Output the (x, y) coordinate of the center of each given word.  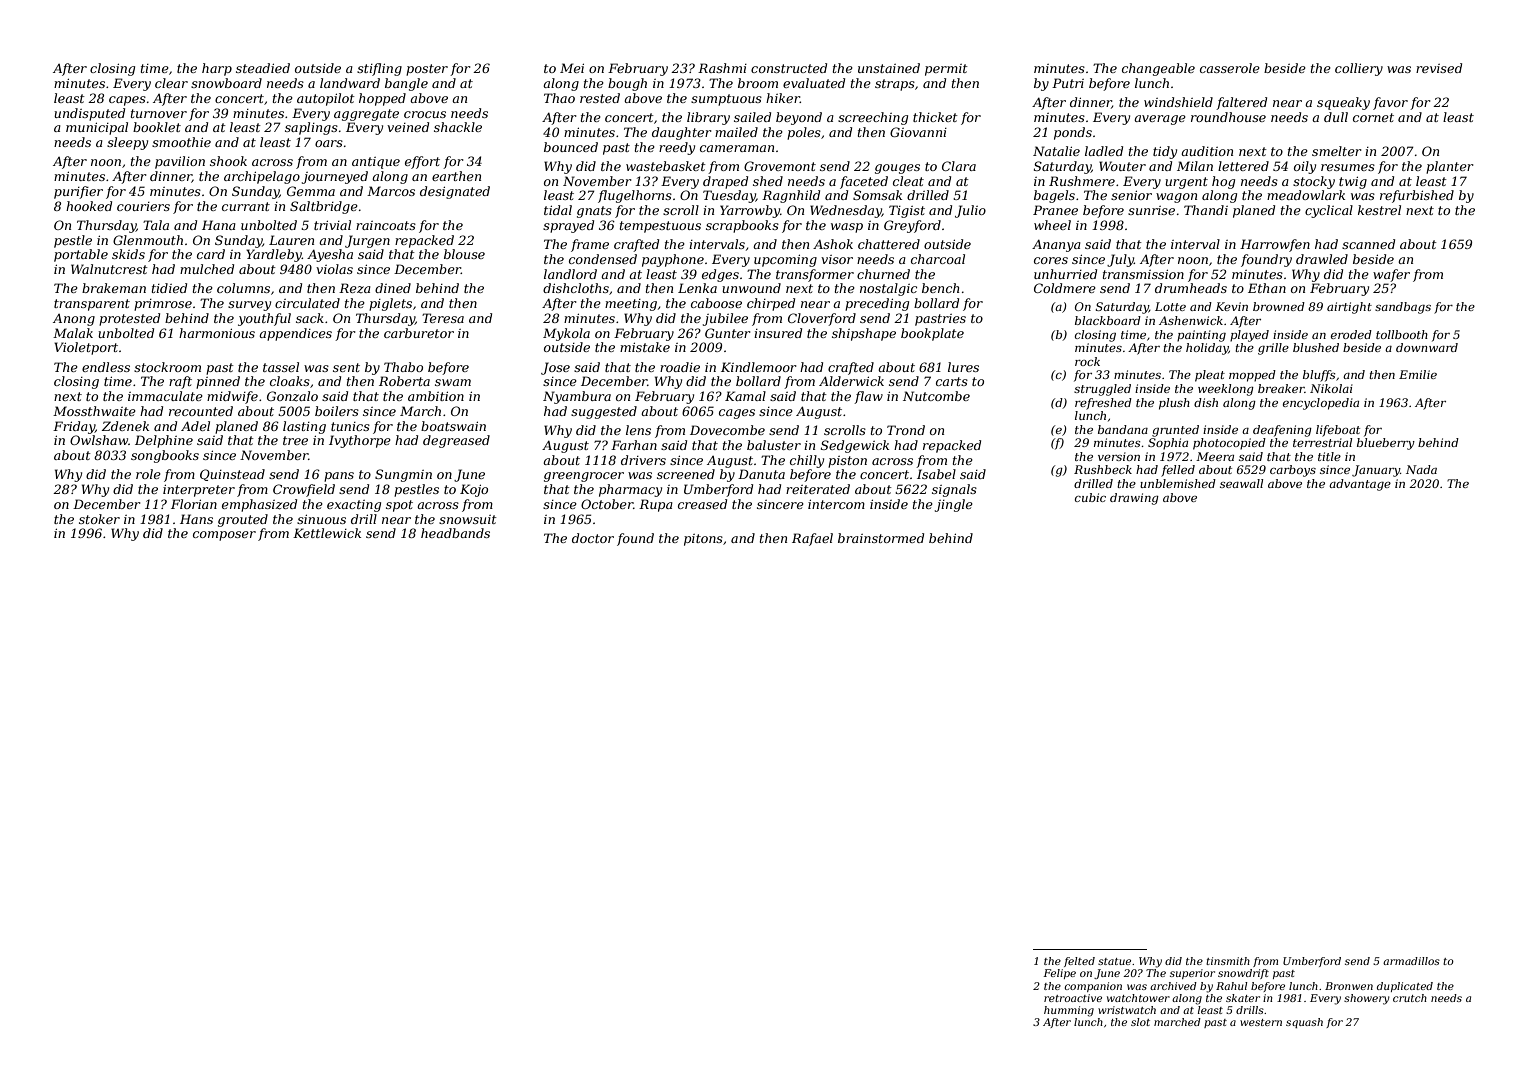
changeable (1158, 69)
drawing (1134, 499)
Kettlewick (327, 533)
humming (1069, 1011)
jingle (954, 505)
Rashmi (722, 68)
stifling (379, 69)
